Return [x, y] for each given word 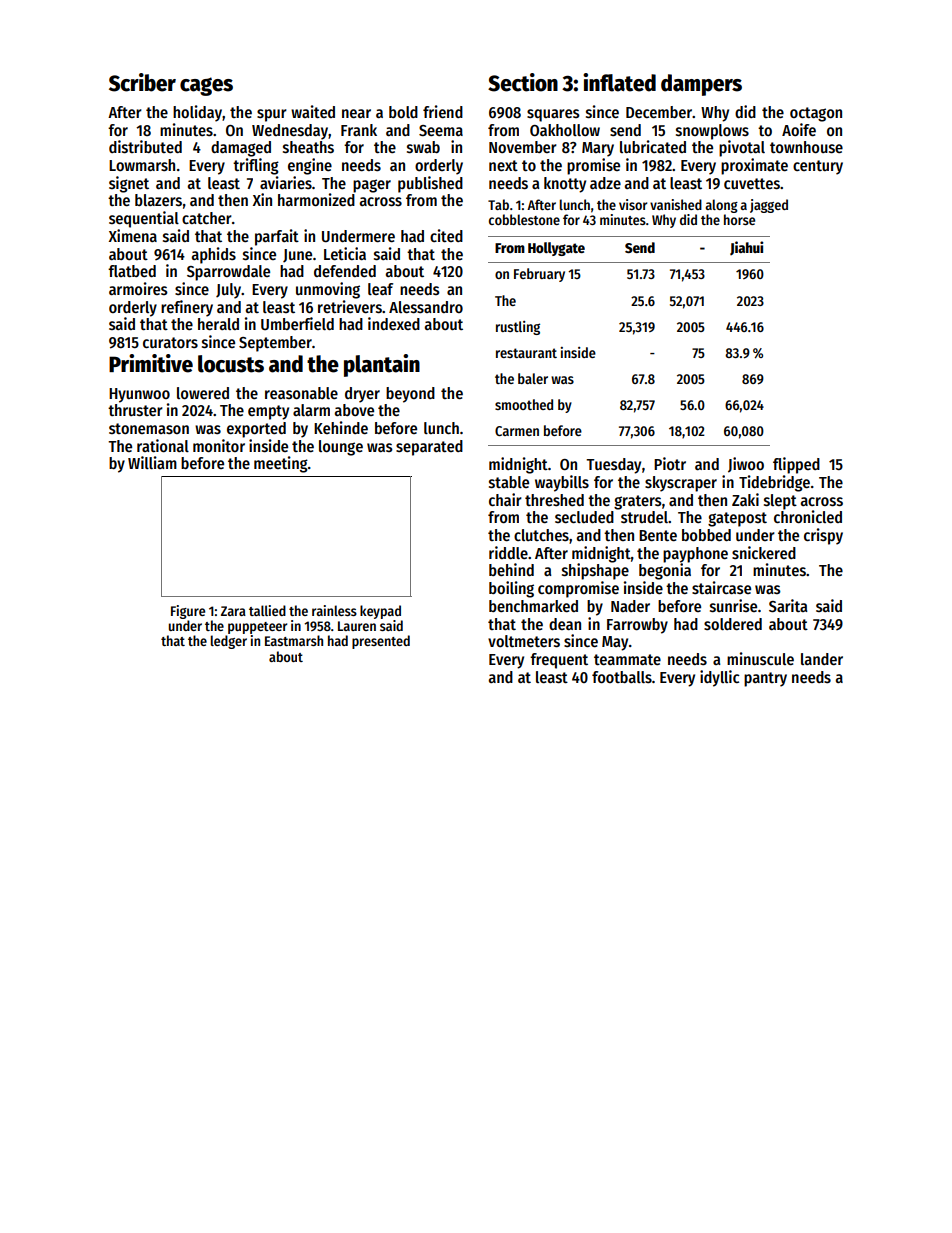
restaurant [526, 353]
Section [523, 82]
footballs [622, 677]
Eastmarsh [294, 640]
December [659, 112]
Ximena [133, 235]
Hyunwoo [139, 395]
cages [206, 86]
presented [381, 642]
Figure [188, 612]
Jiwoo [746, 465]
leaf [380, 289]
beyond [410, 395]
